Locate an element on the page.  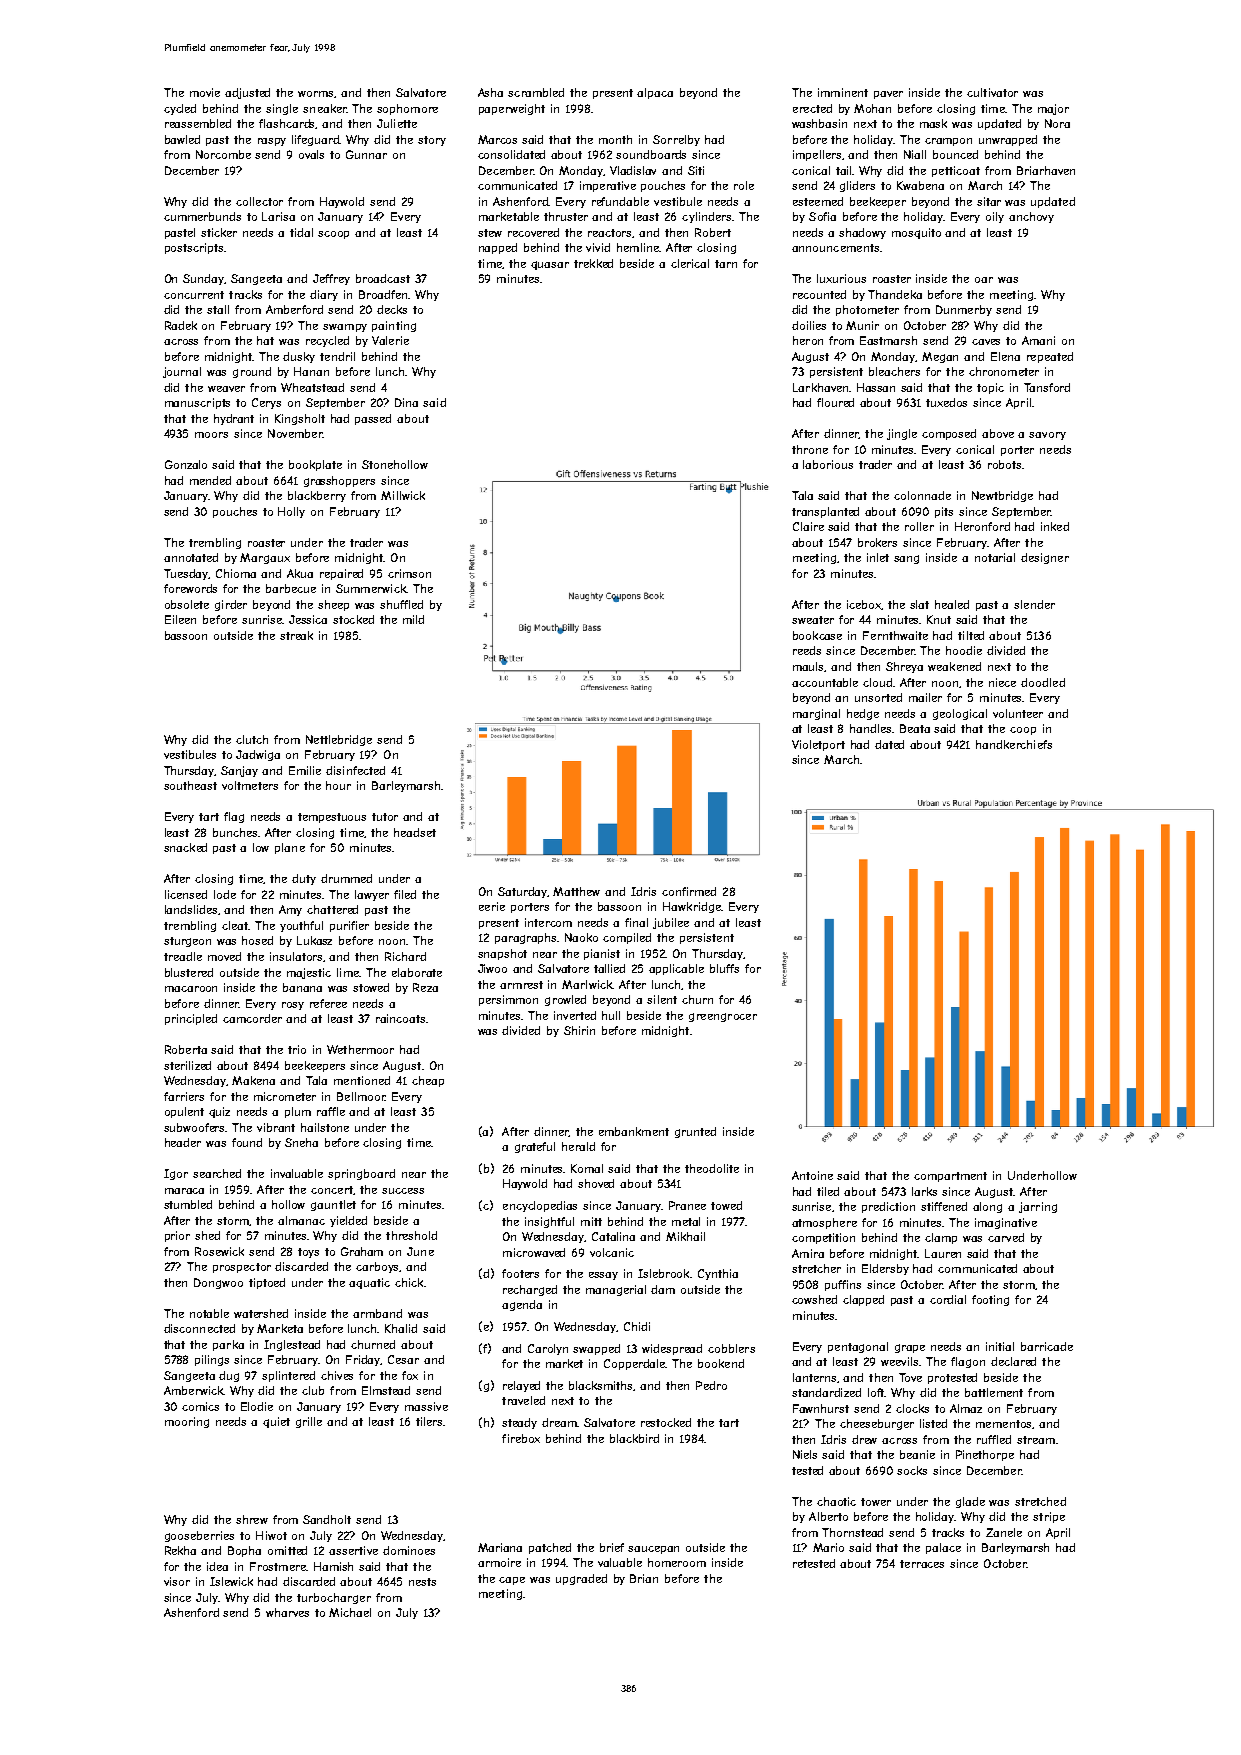
throne is located at coordinates (810, 449).
